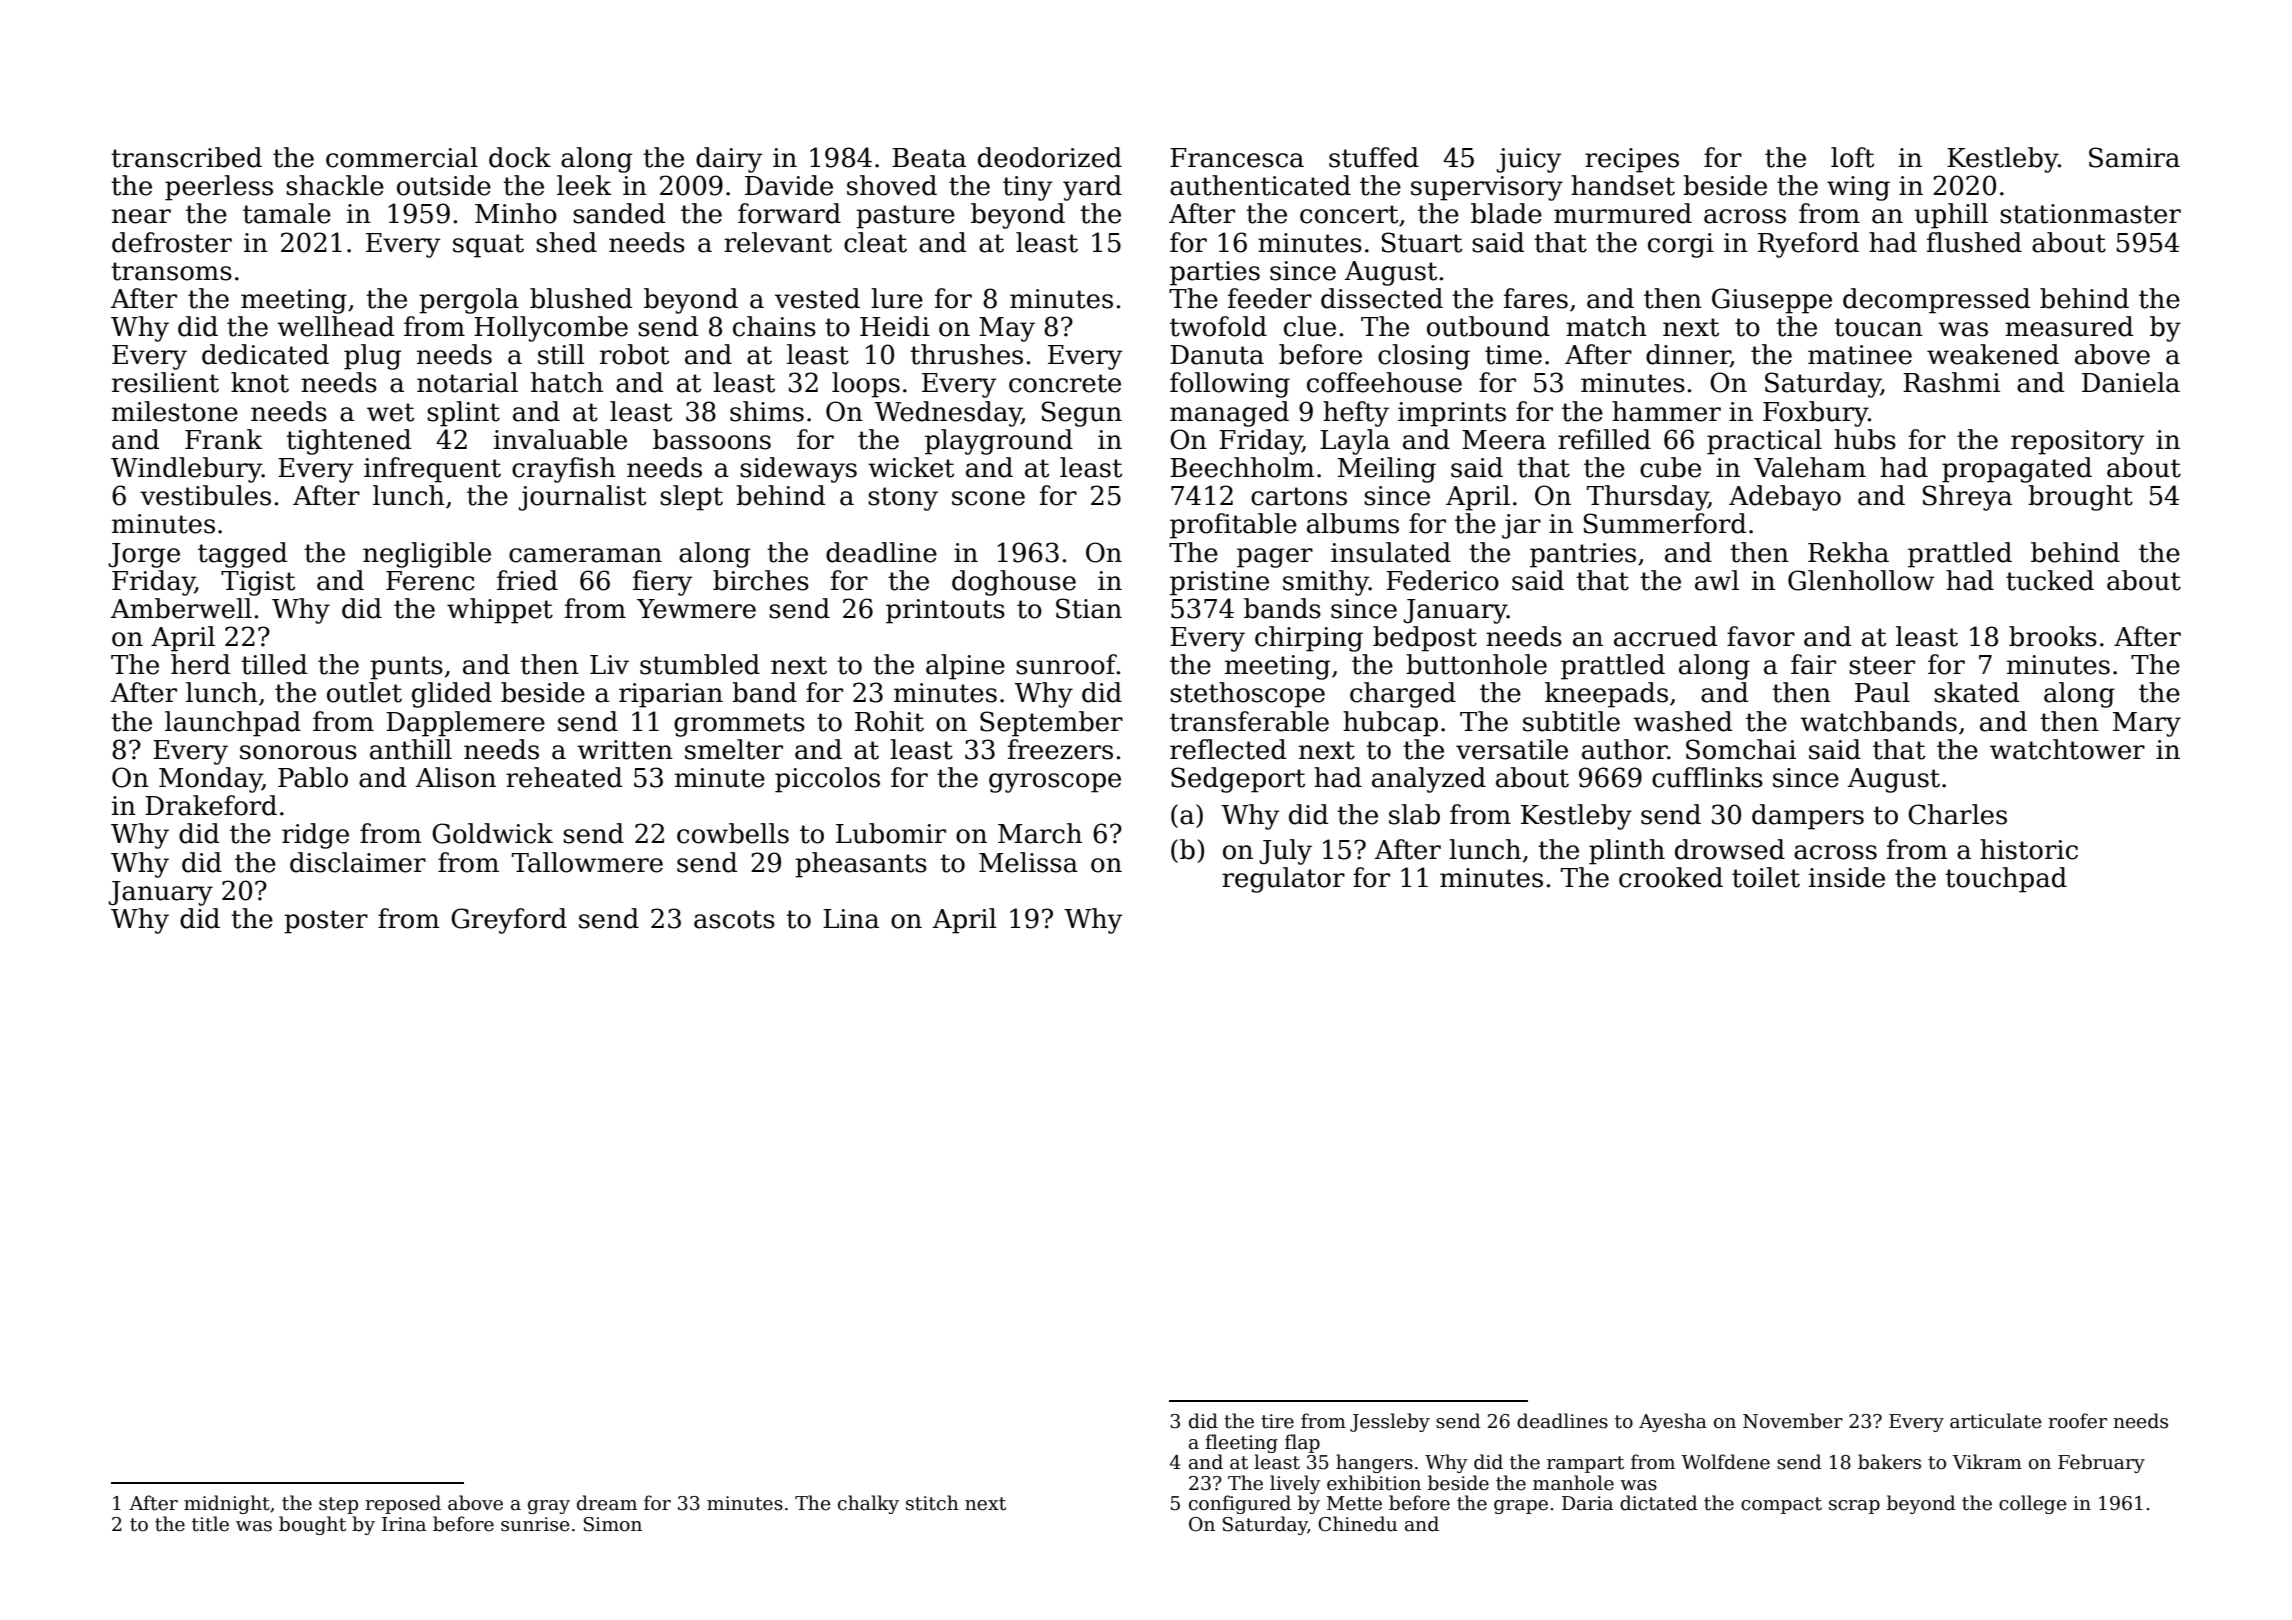 This page has height=1620, width=2292. Describe the element at coordinates (1671, 877) in the page. I see `crooked` at that location.
